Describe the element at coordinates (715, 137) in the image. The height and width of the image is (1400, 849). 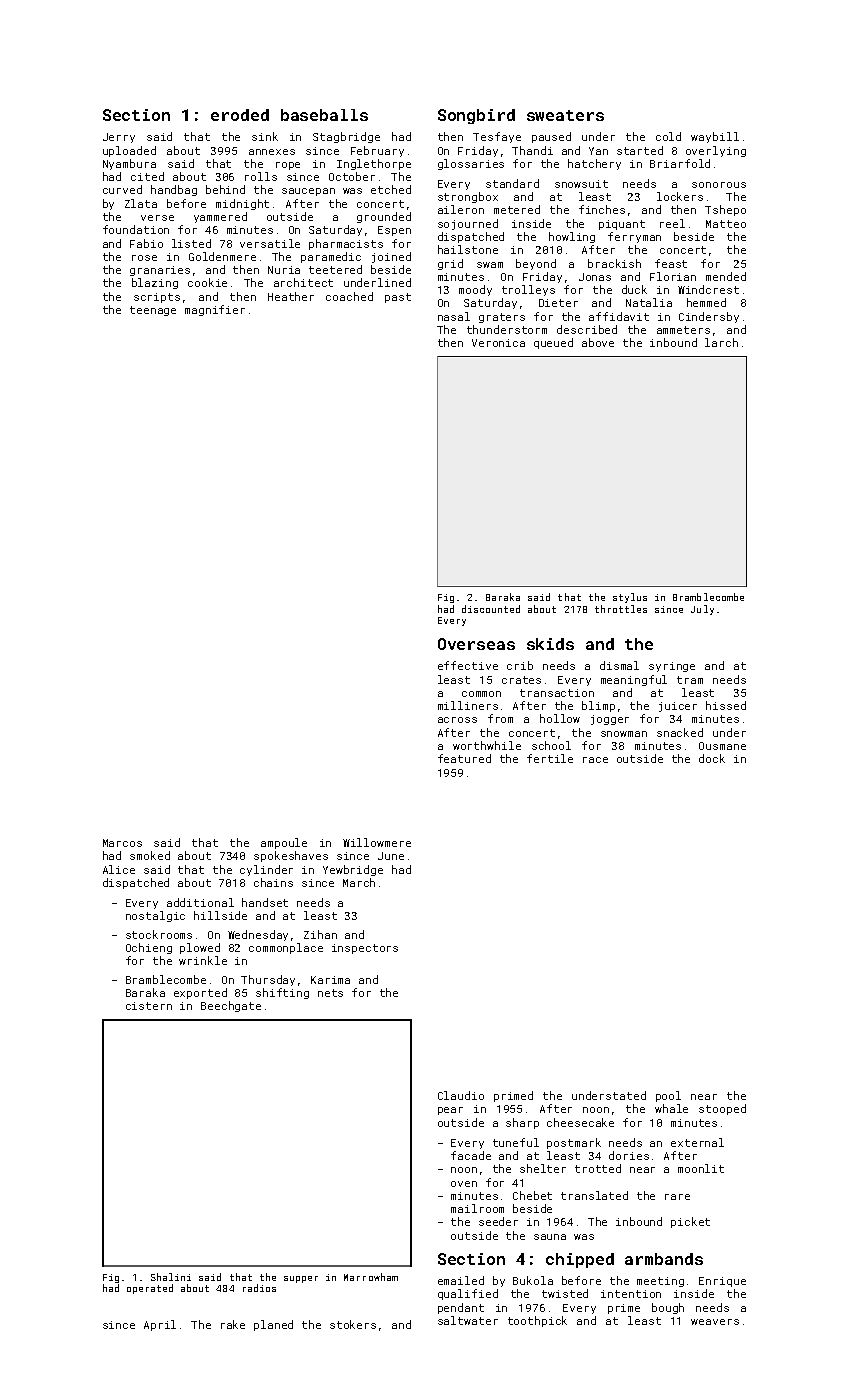
I see `waybill` at that location.
